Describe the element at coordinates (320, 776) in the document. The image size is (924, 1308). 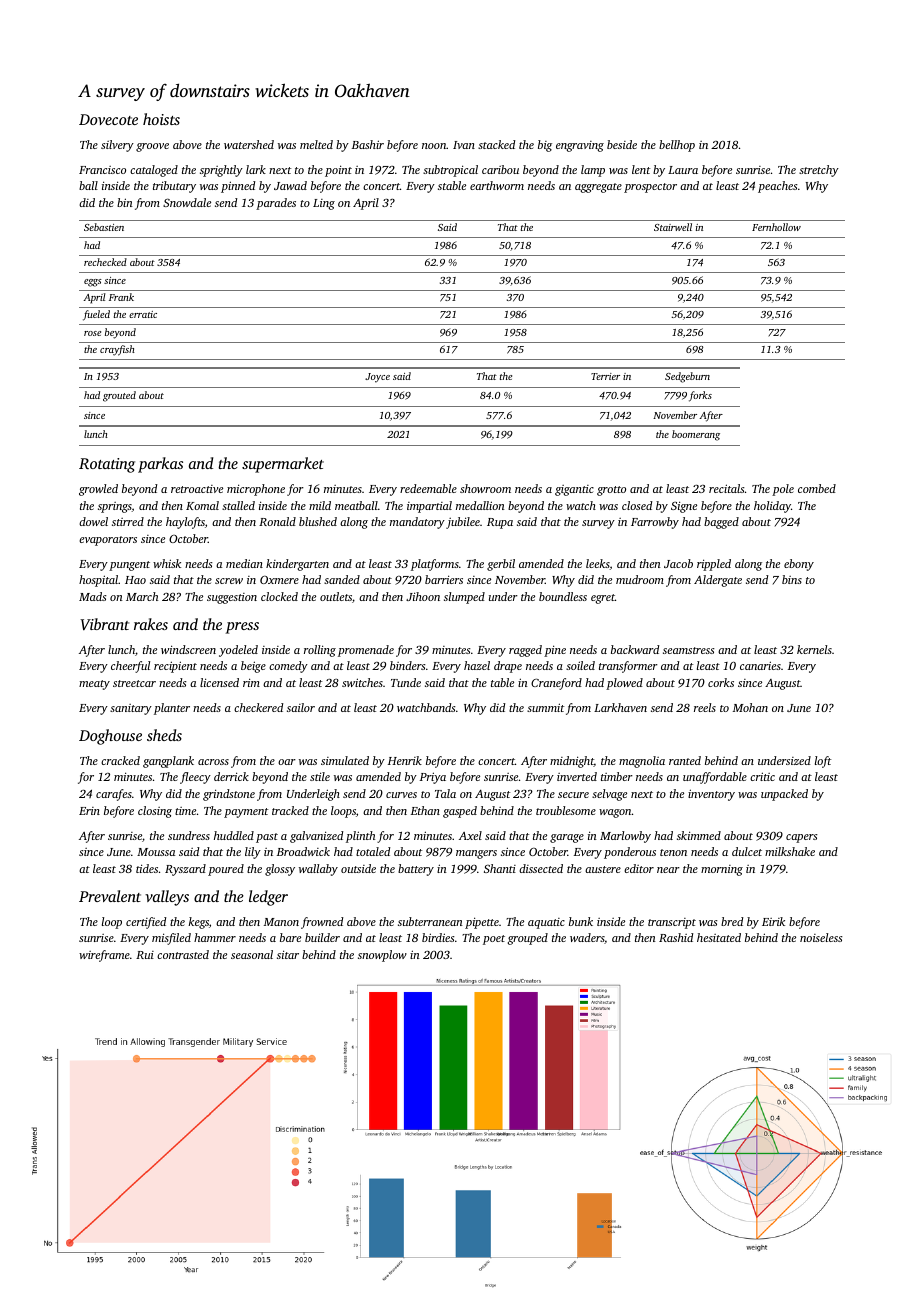
I see `stile` at that location.
